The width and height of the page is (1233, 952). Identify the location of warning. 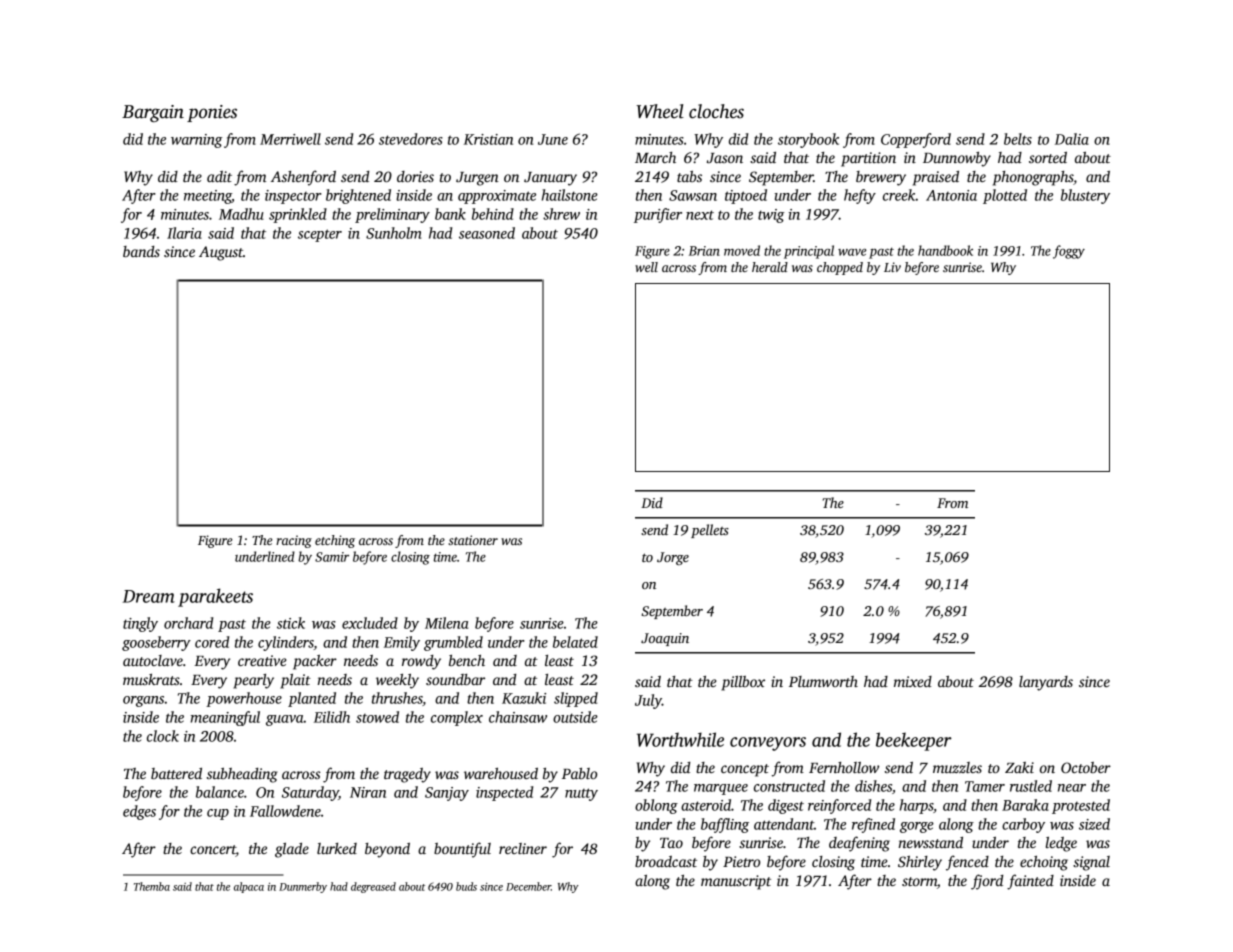
(197, 141).
